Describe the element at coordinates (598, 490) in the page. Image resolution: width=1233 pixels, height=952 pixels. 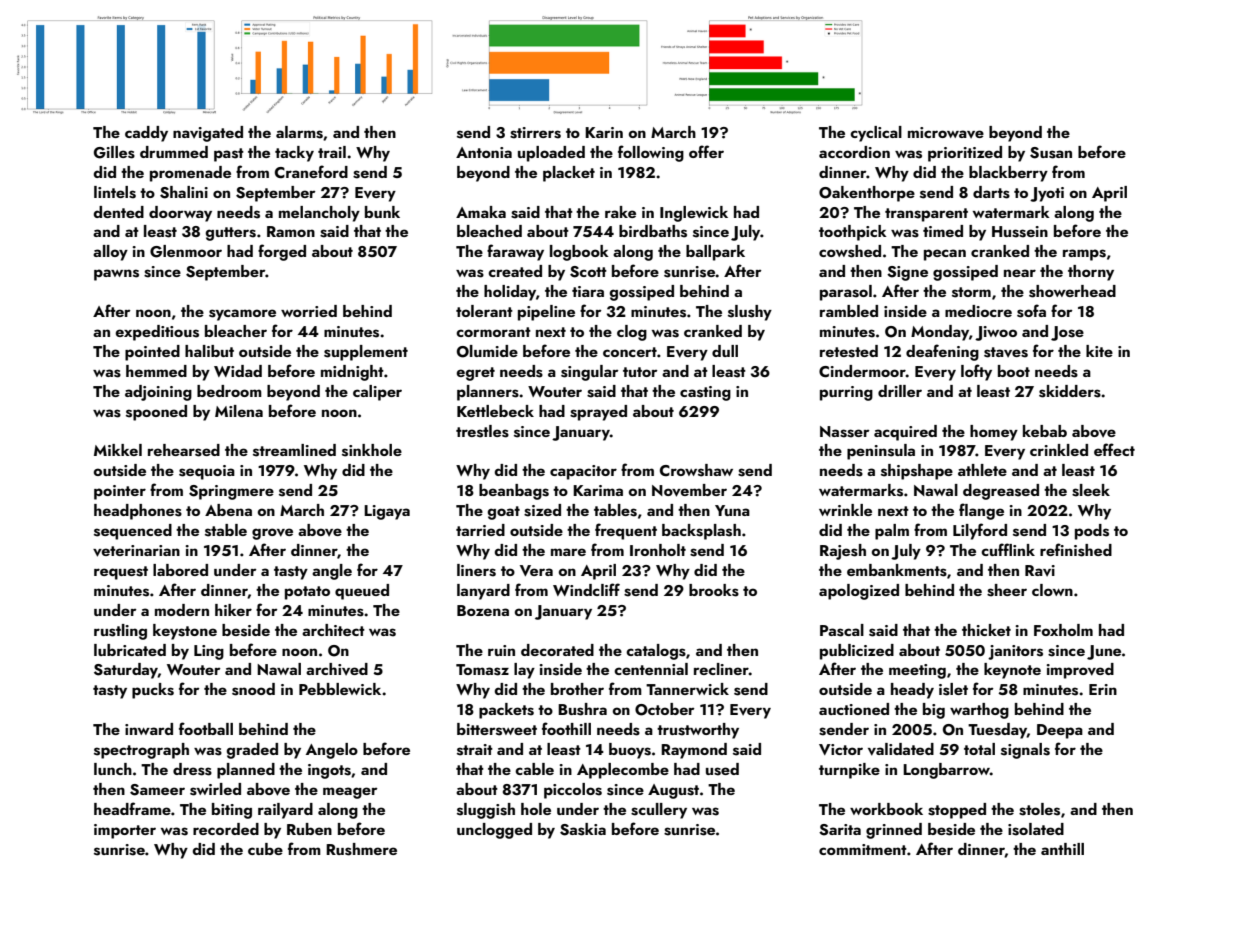
I see `Karima` at that location.
